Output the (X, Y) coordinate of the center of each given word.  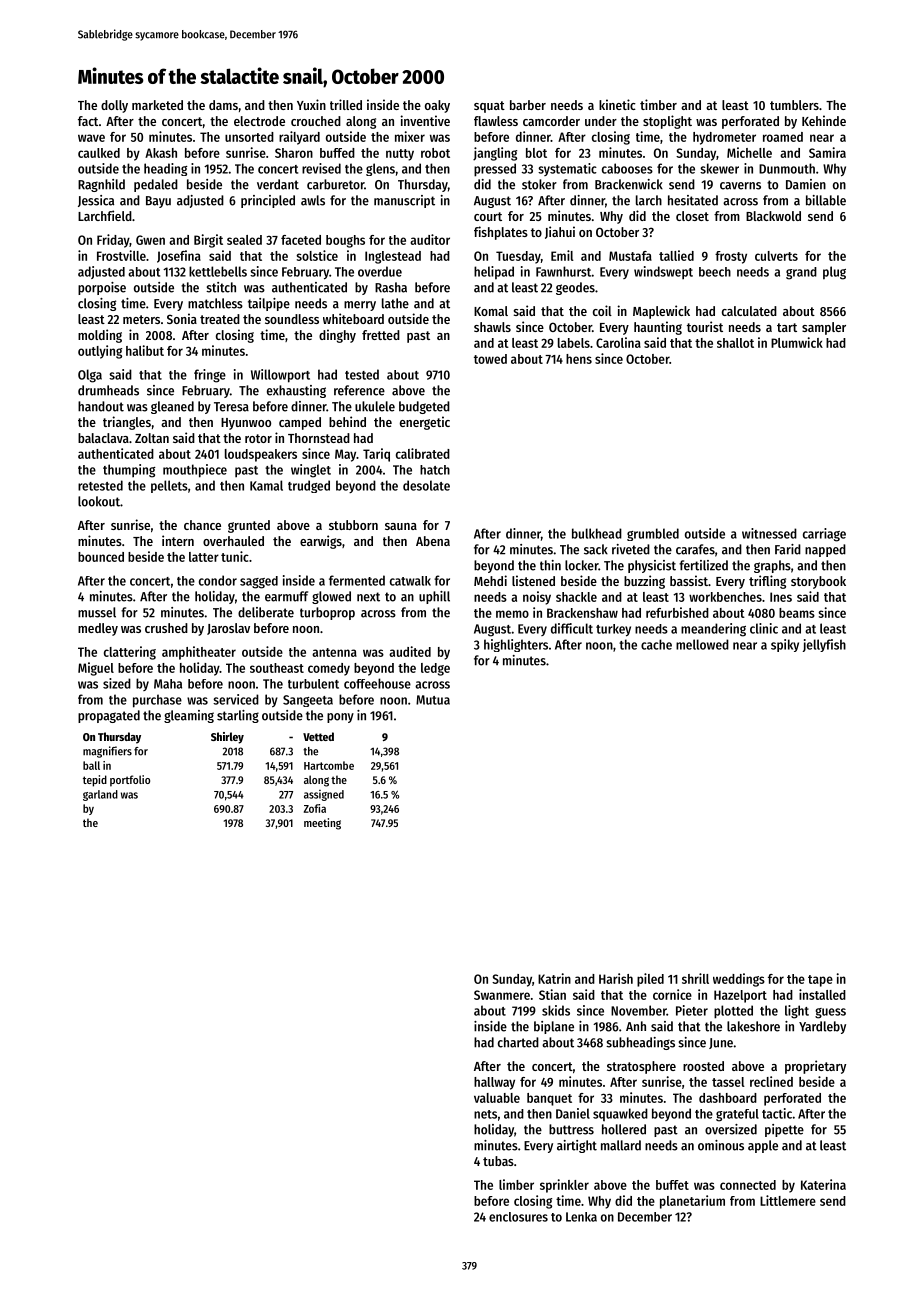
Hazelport (740, 996)
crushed (166, 628)
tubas (498, 1161)
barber (528, 105)
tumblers (794, 105)
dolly (114, 106)
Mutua (433, 700)
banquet (549, 1099)
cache (656, 644)
